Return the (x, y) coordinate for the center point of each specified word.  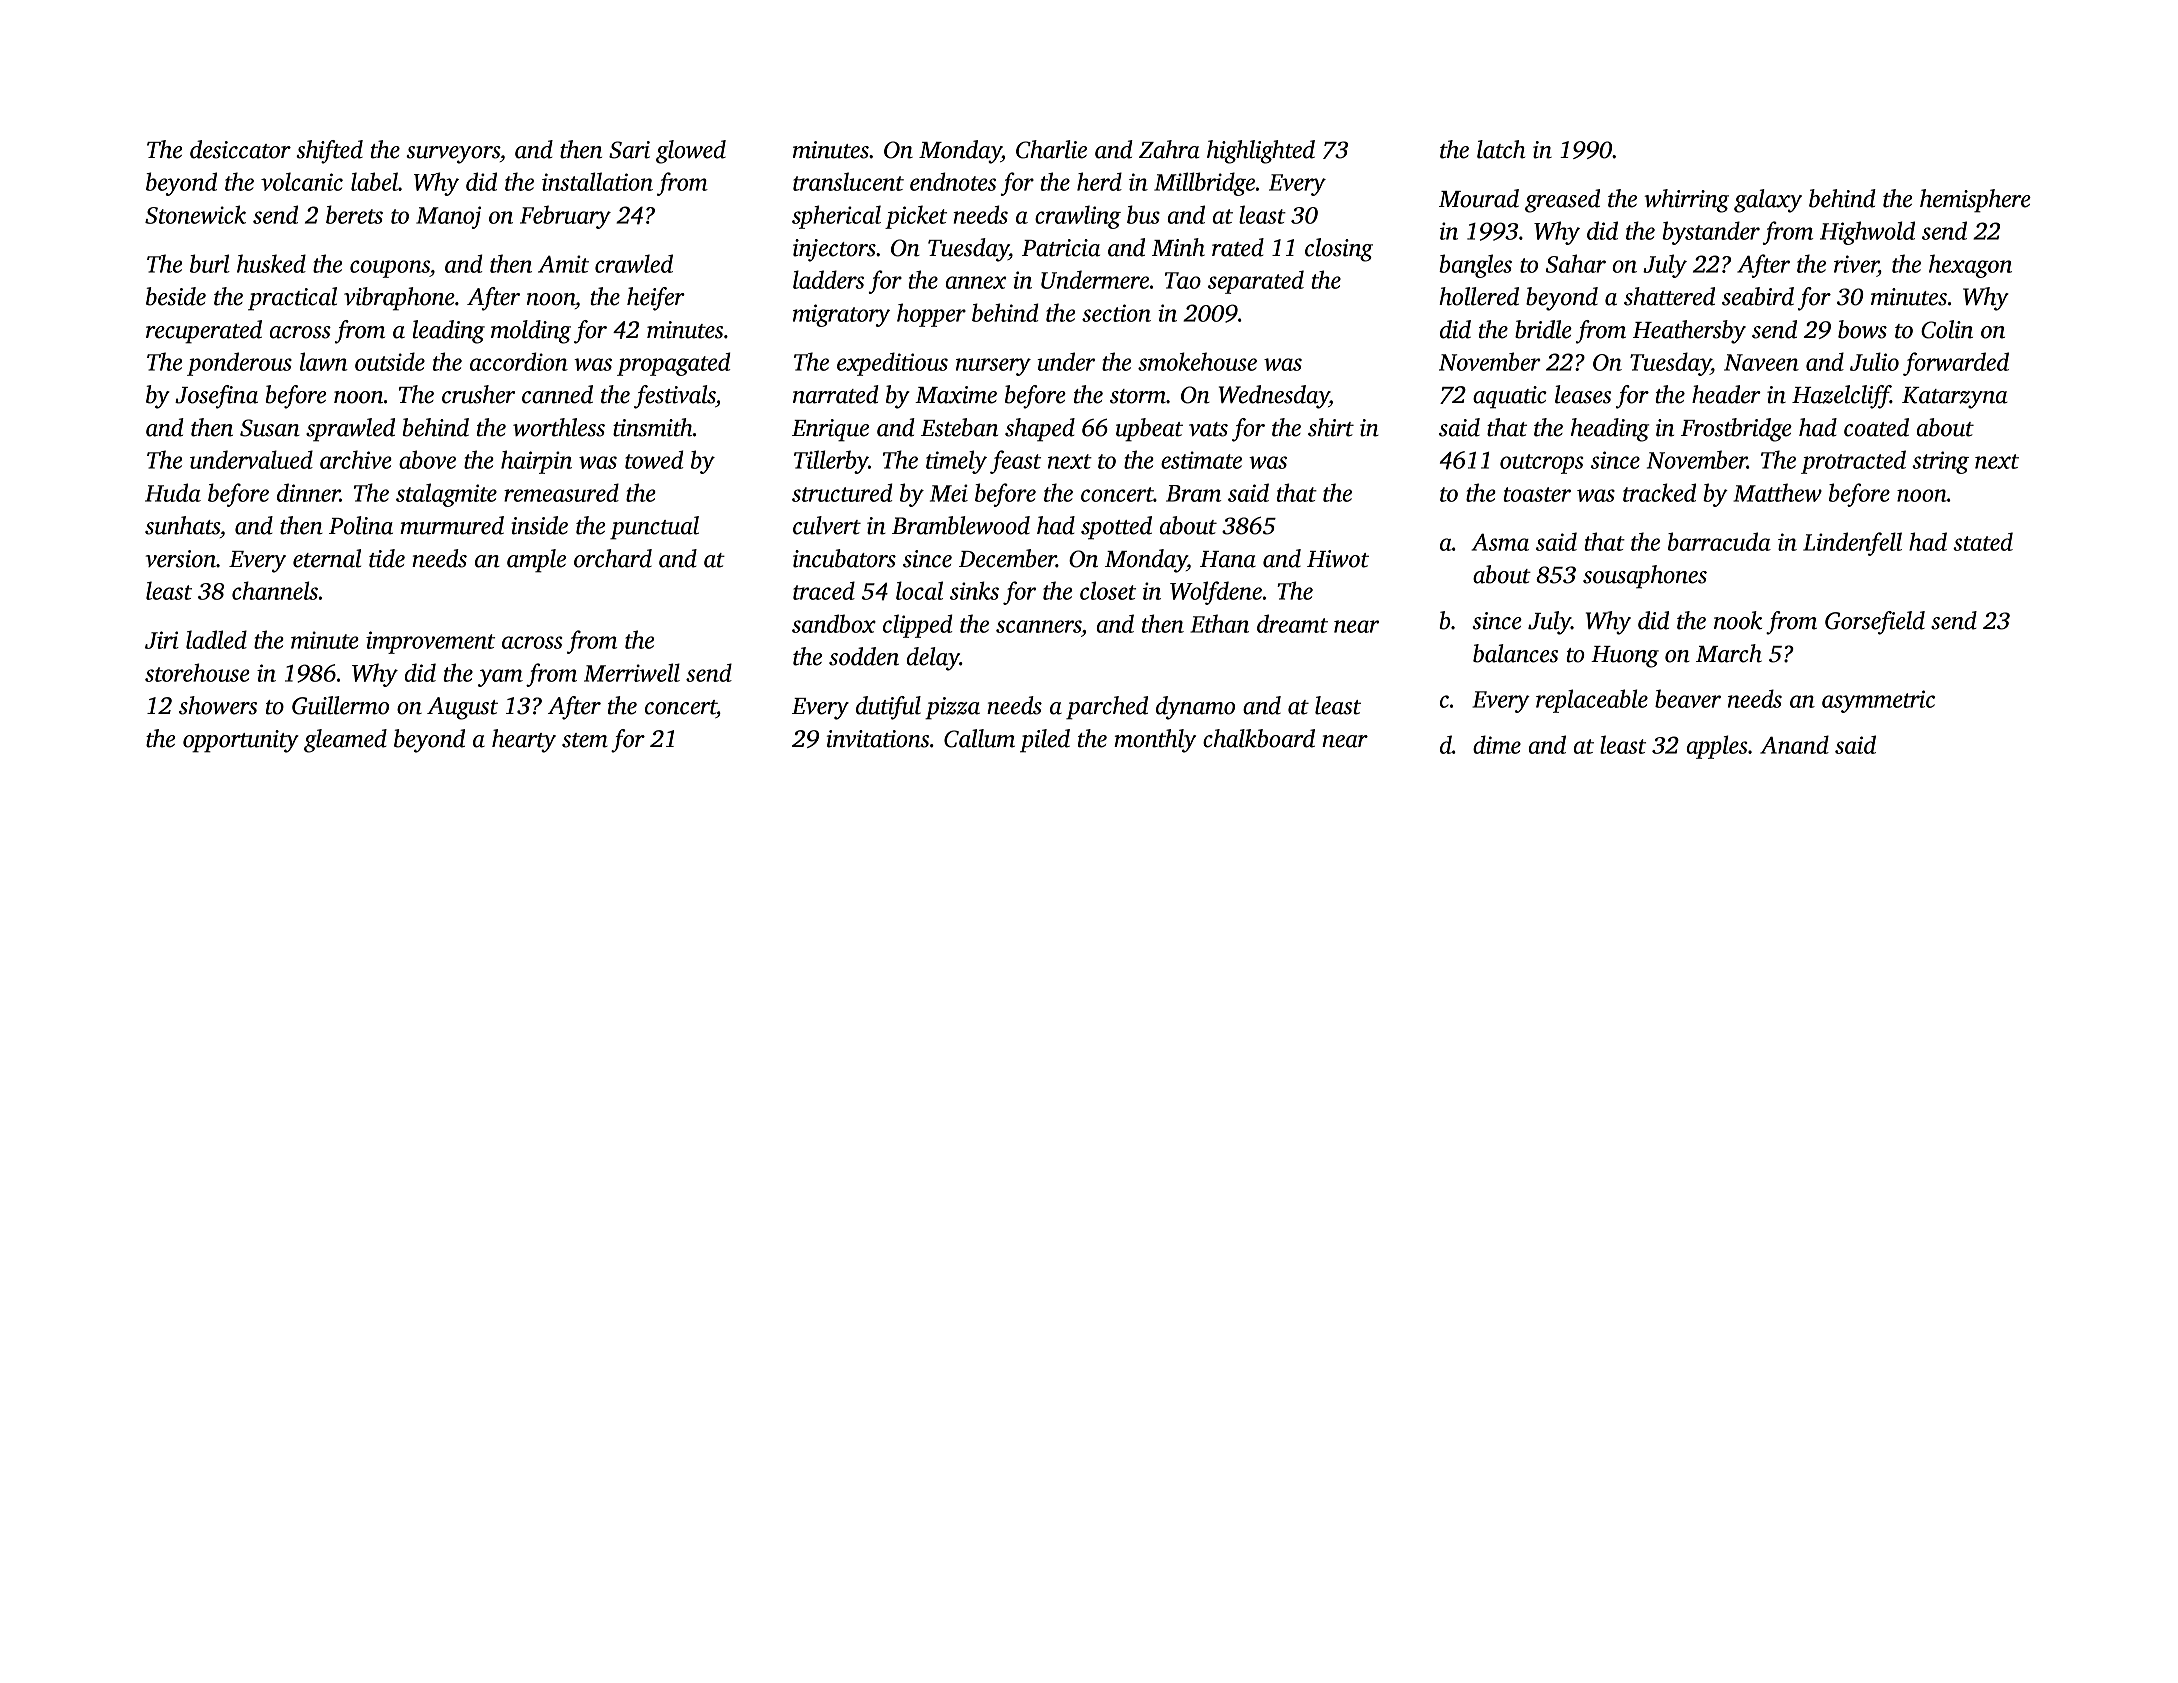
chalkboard (1259, 738)
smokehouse (1197, 361)
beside (176, 296)
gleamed (345, 741)
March (1729, 653)
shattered (1669, 296)
